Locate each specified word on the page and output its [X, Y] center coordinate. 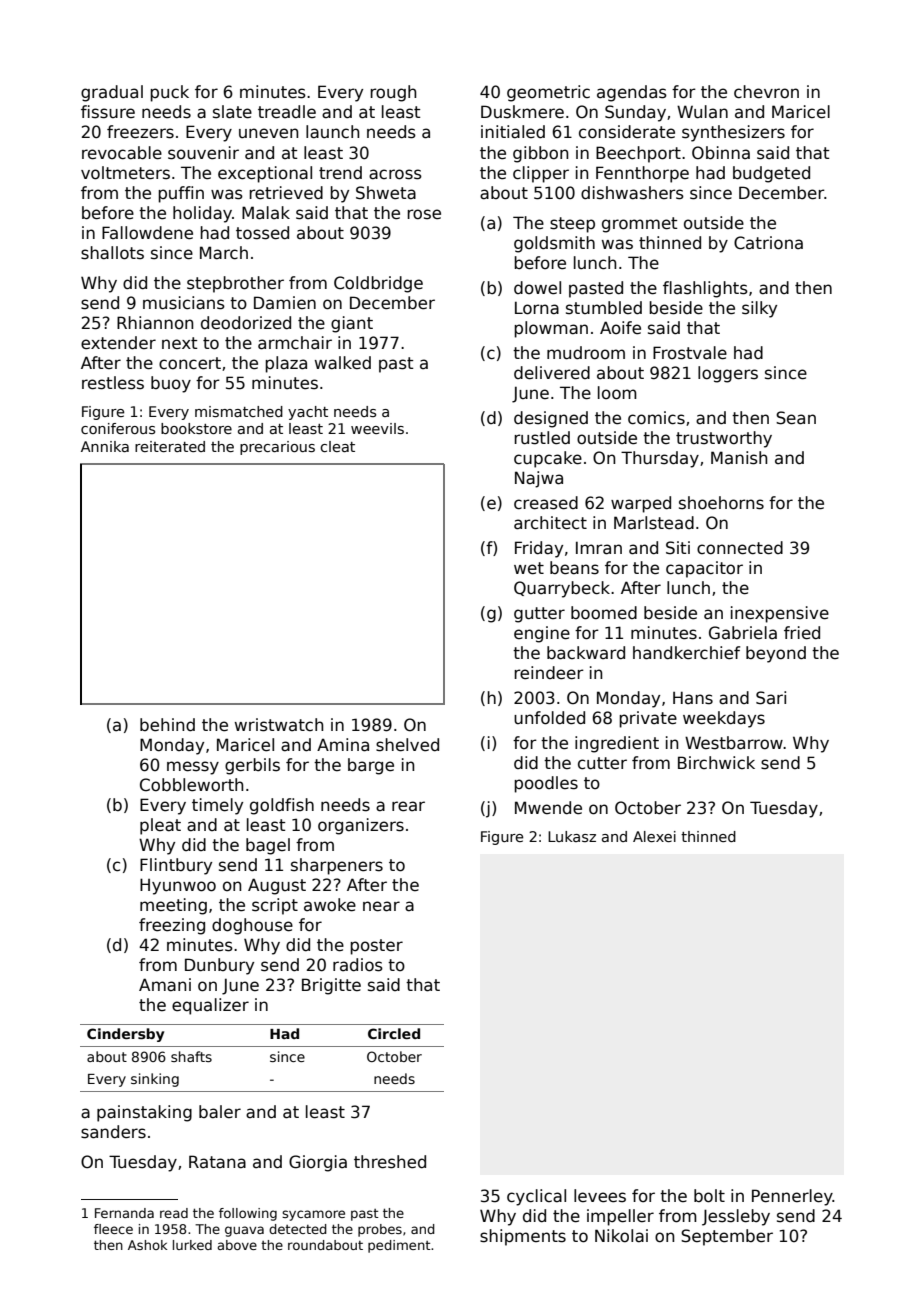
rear [408, 806]
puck [169, 93]
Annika [105, 446]
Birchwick [716, 762]
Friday [539, 549]
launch [332, 132]
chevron [766, 92]
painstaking [144, 1113]
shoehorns [721, 503]
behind [167, 725]
